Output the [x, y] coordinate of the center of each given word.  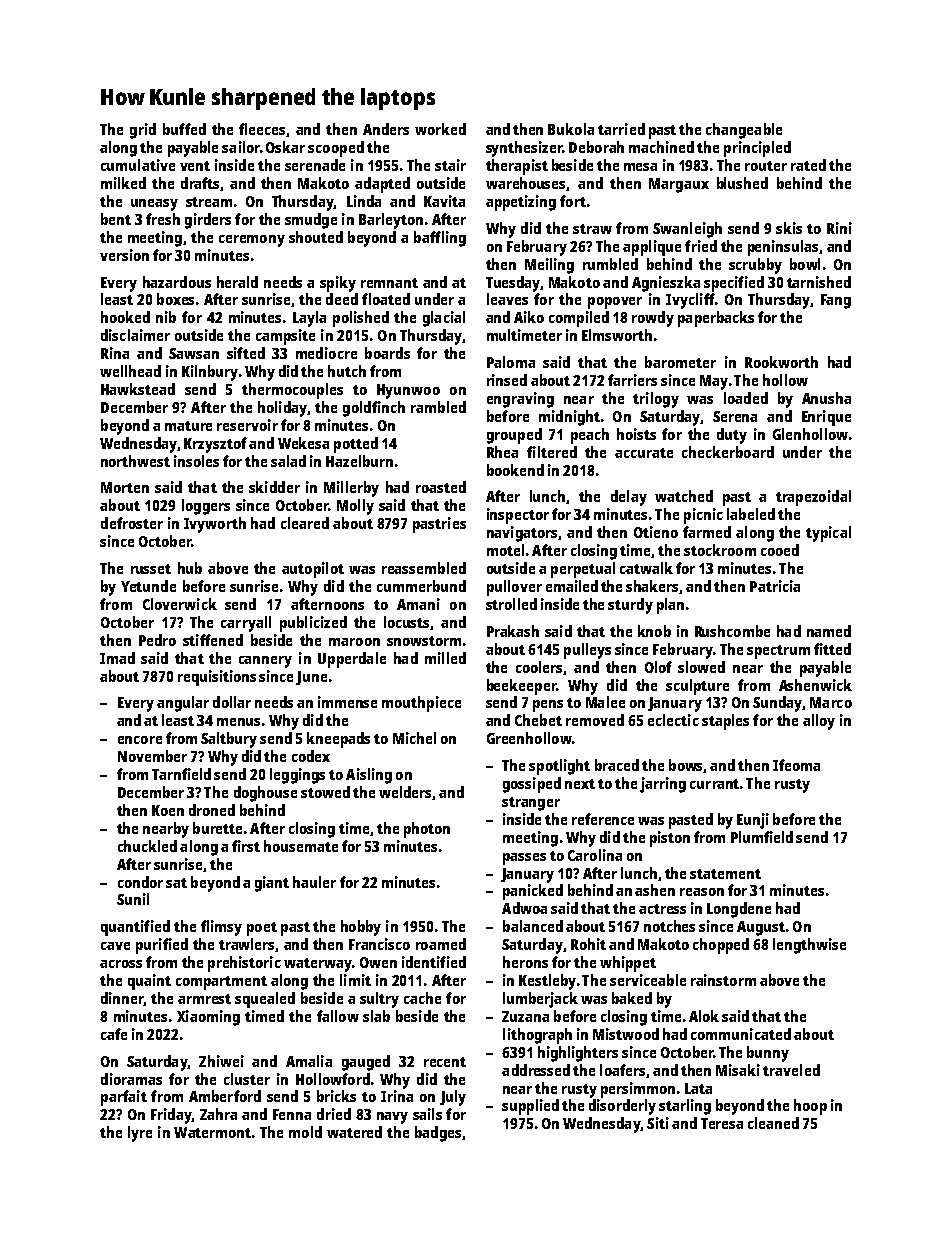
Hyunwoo [408, 391]
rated [808, 165]
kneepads [338, 740]
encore [140, 740]
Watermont [212, 1132]
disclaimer [135, 335]
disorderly [622, 1107]
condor [140, 882]
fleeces [262, 129]
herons [525, 962]
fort [573, 201]
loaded [746, 398]
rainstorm [723, 980]
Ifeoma [796, 765]
